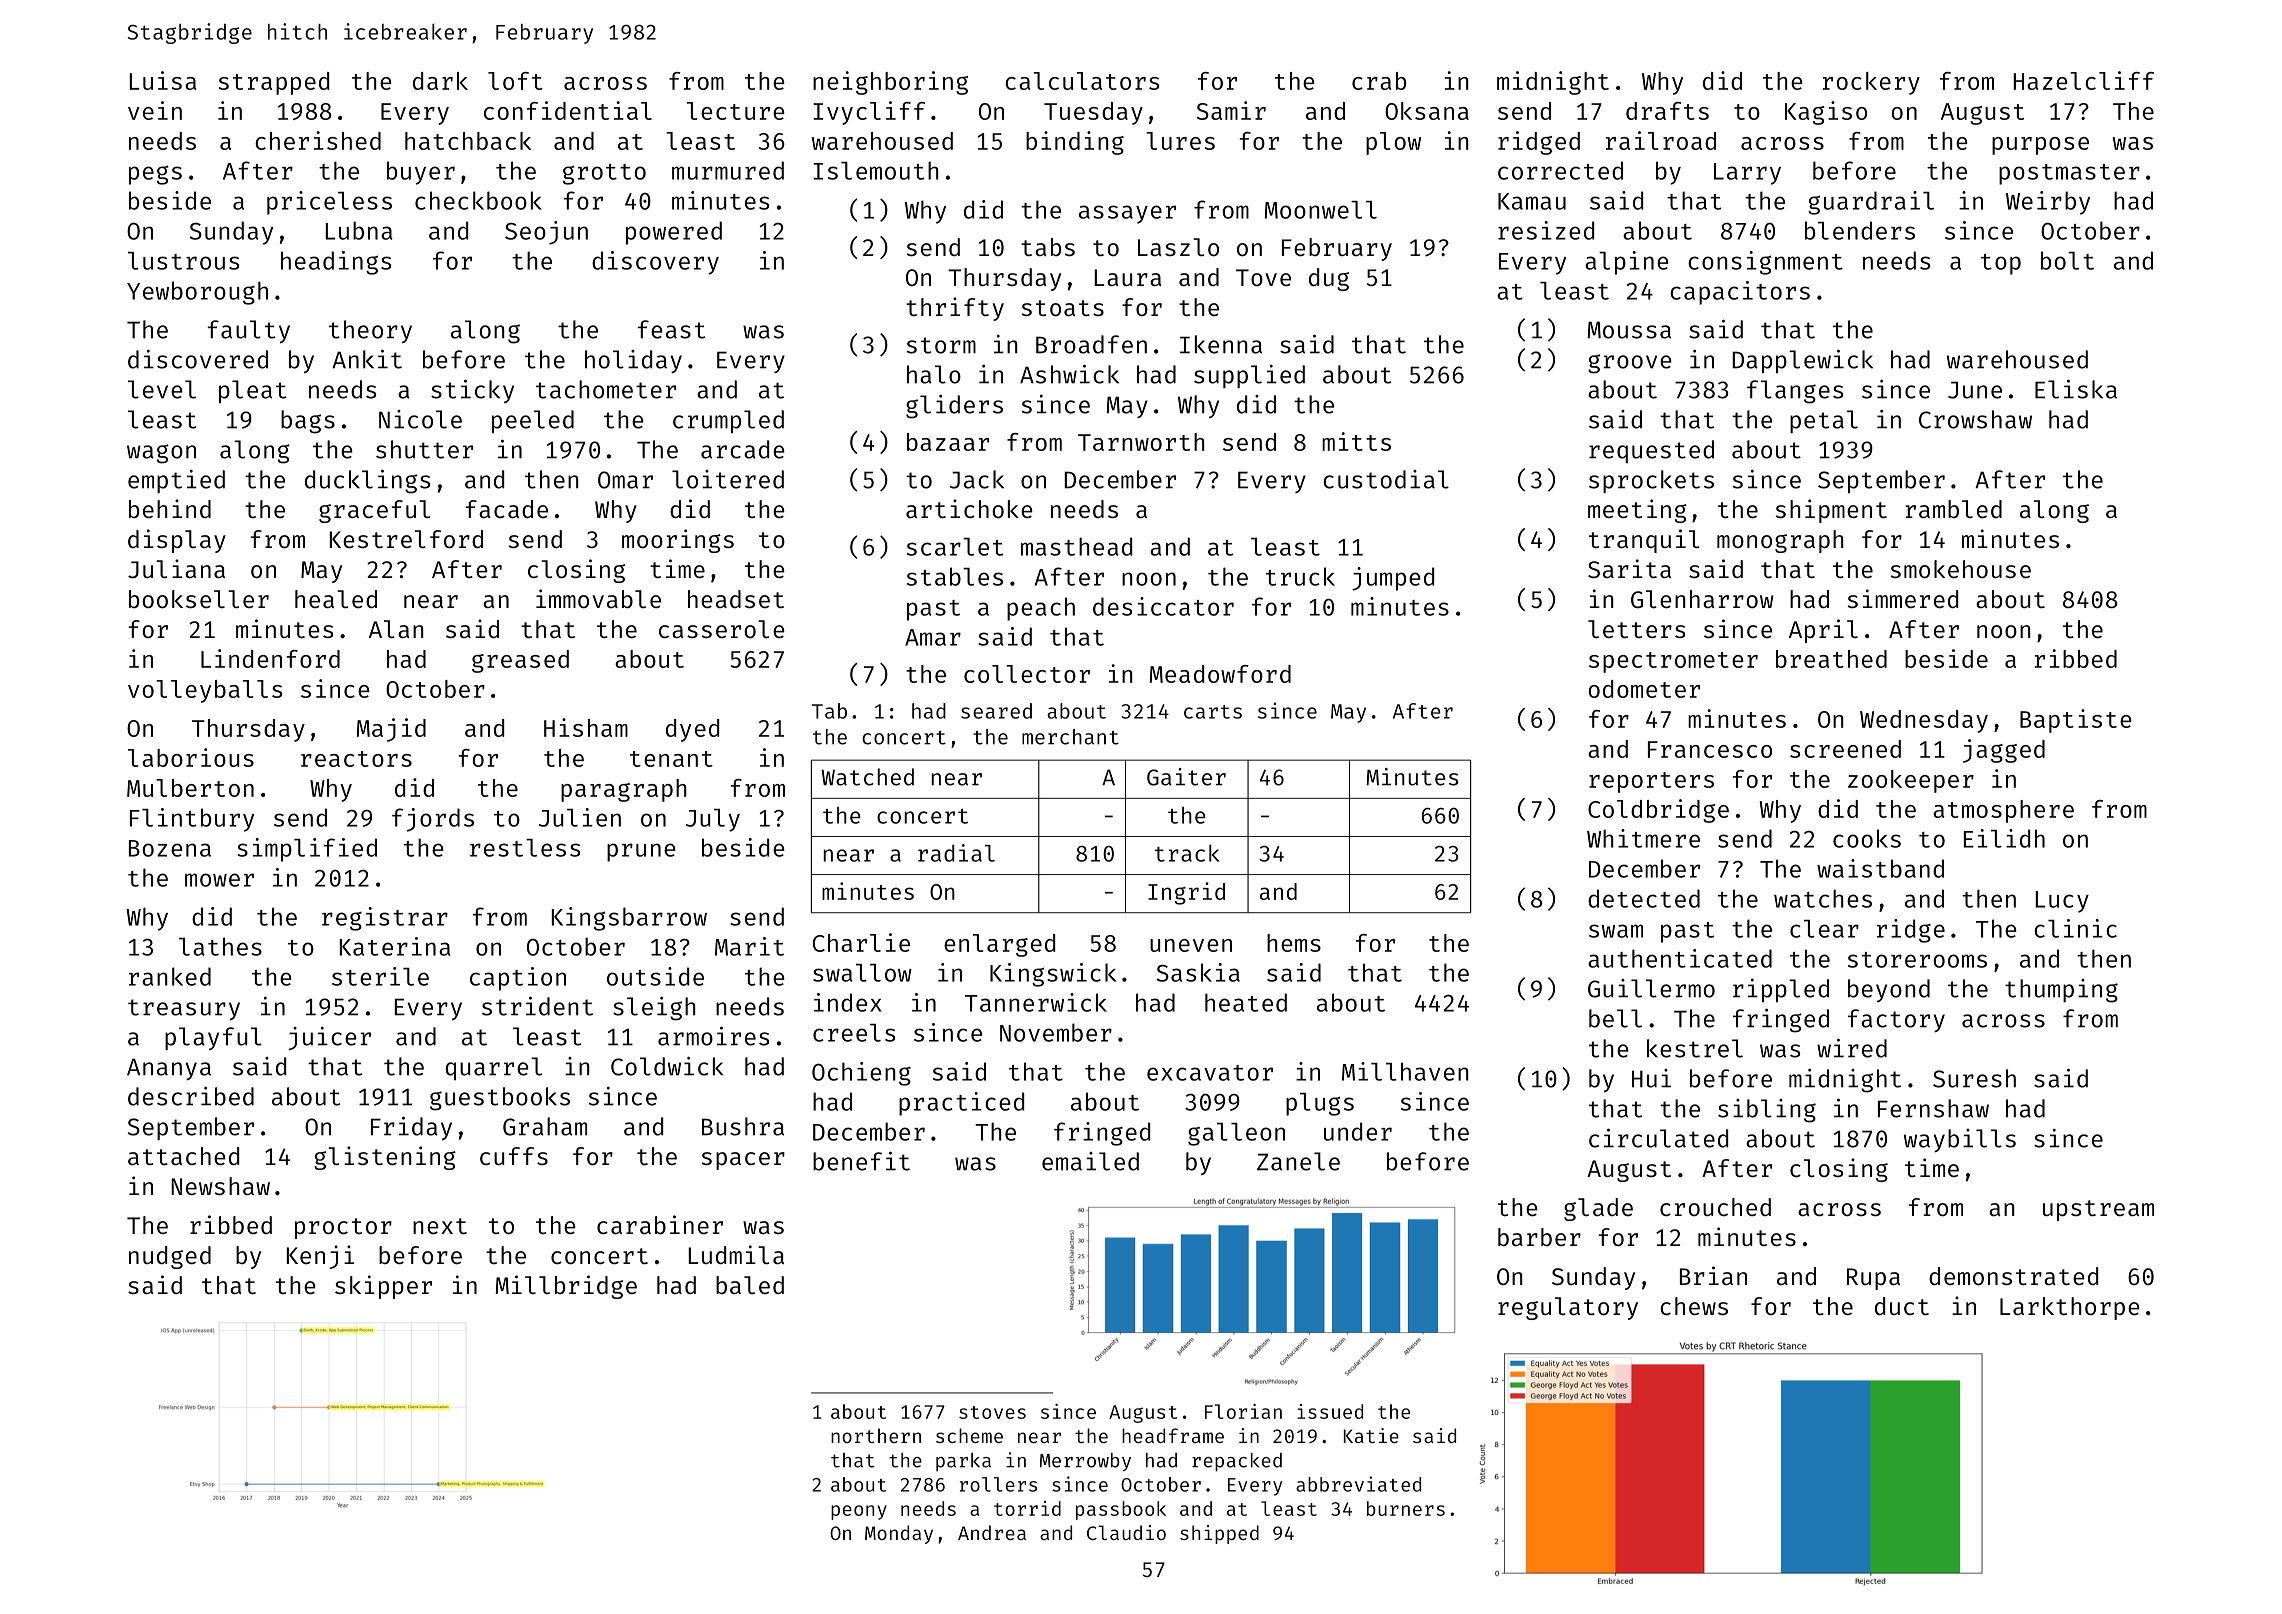  What do you see at coordinates (183, 261) in the screenshot?
I see `lustrous` at bounding box center [183, 261].
